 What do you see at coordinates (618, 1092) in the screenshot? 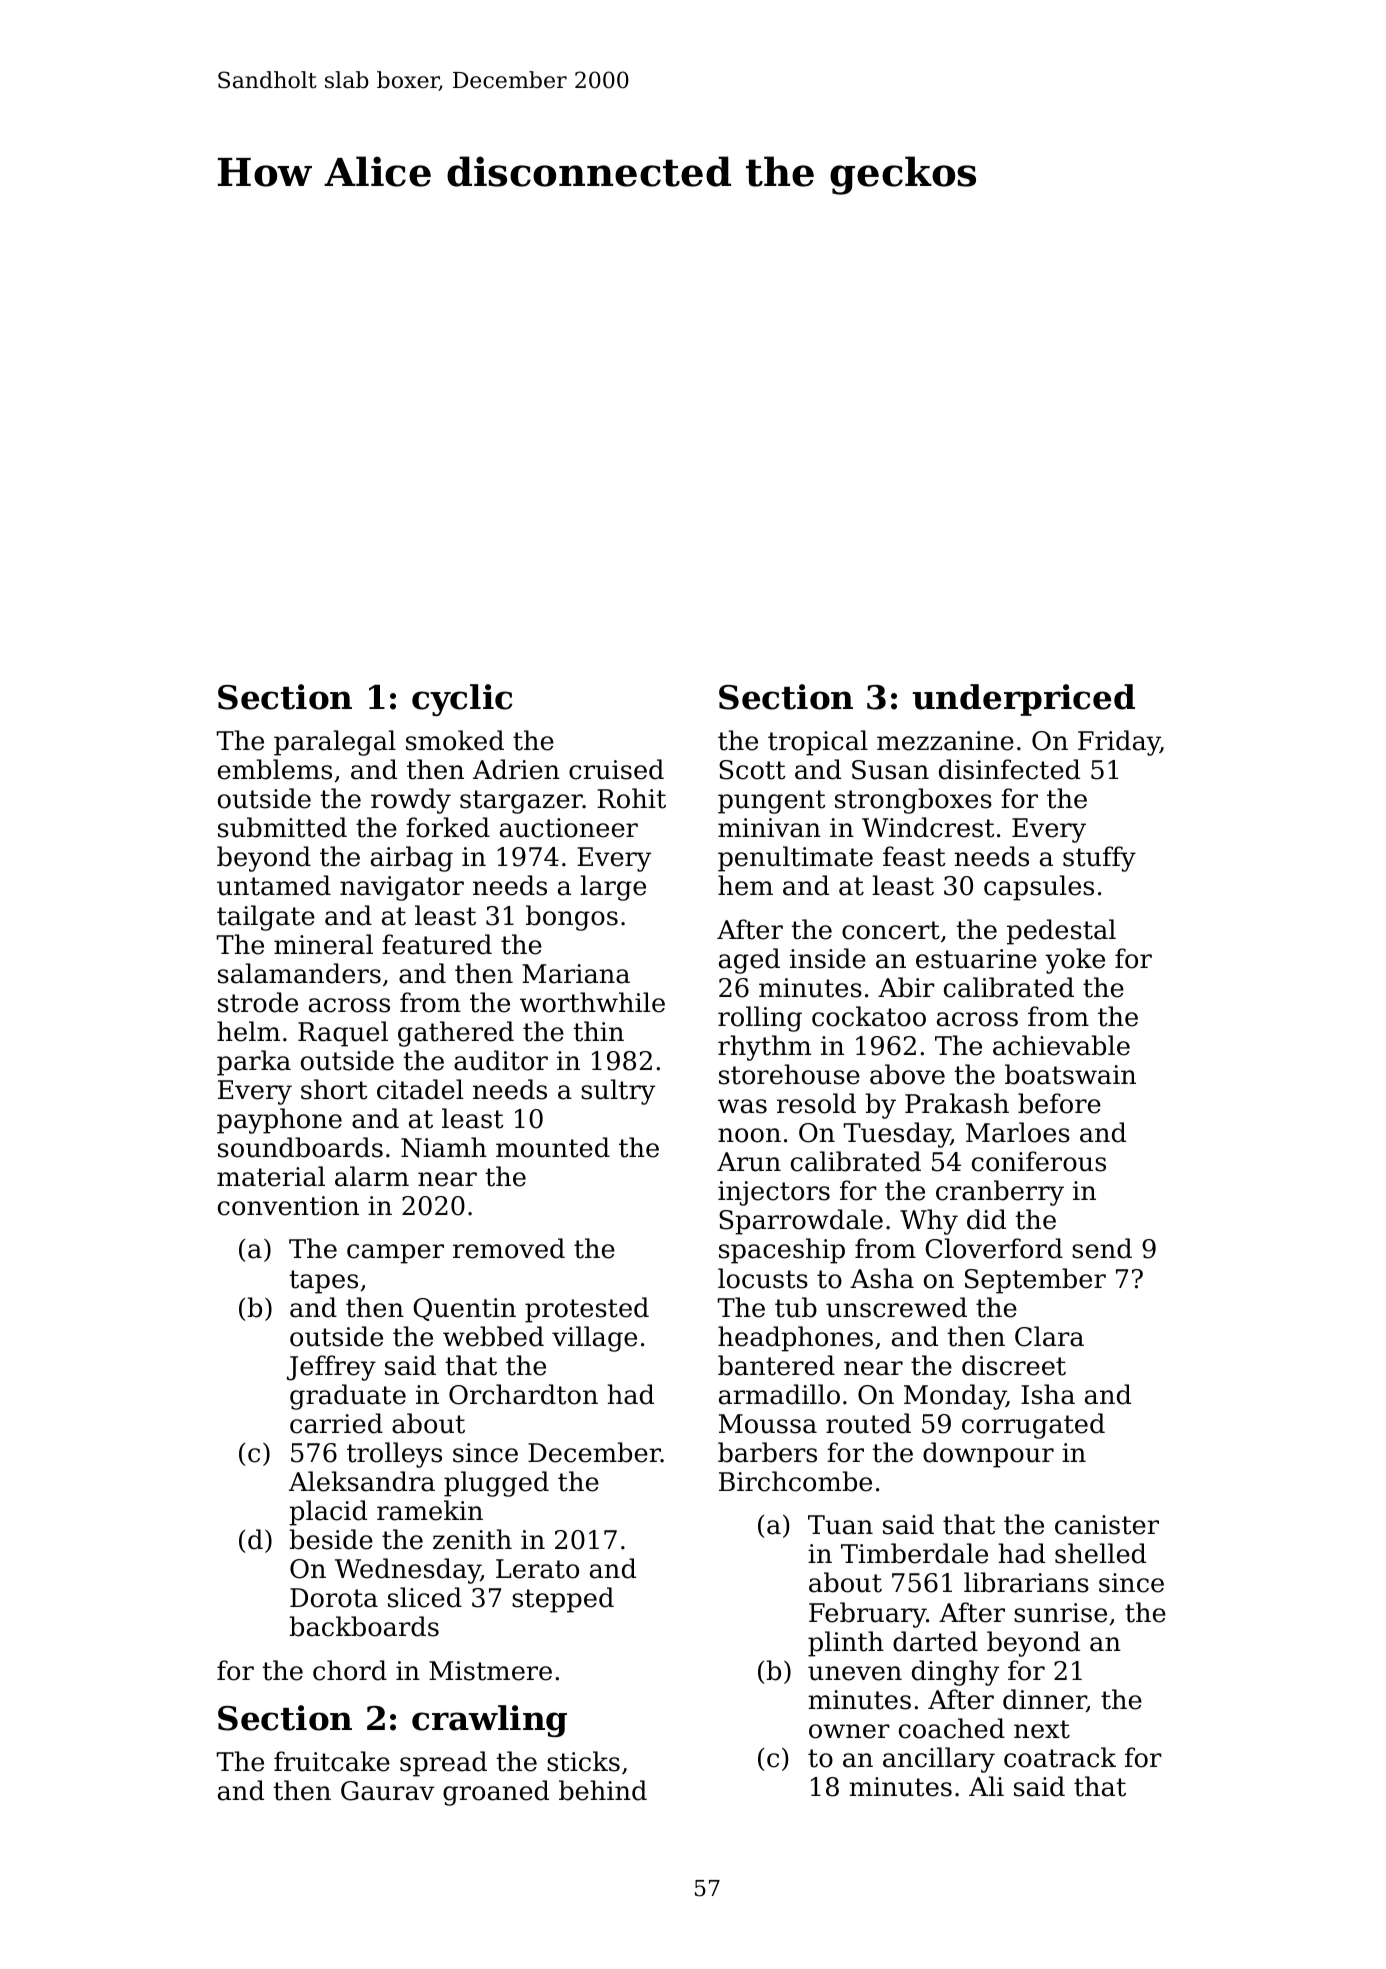
I see `sultry` at bounding box center [618, 1092].
